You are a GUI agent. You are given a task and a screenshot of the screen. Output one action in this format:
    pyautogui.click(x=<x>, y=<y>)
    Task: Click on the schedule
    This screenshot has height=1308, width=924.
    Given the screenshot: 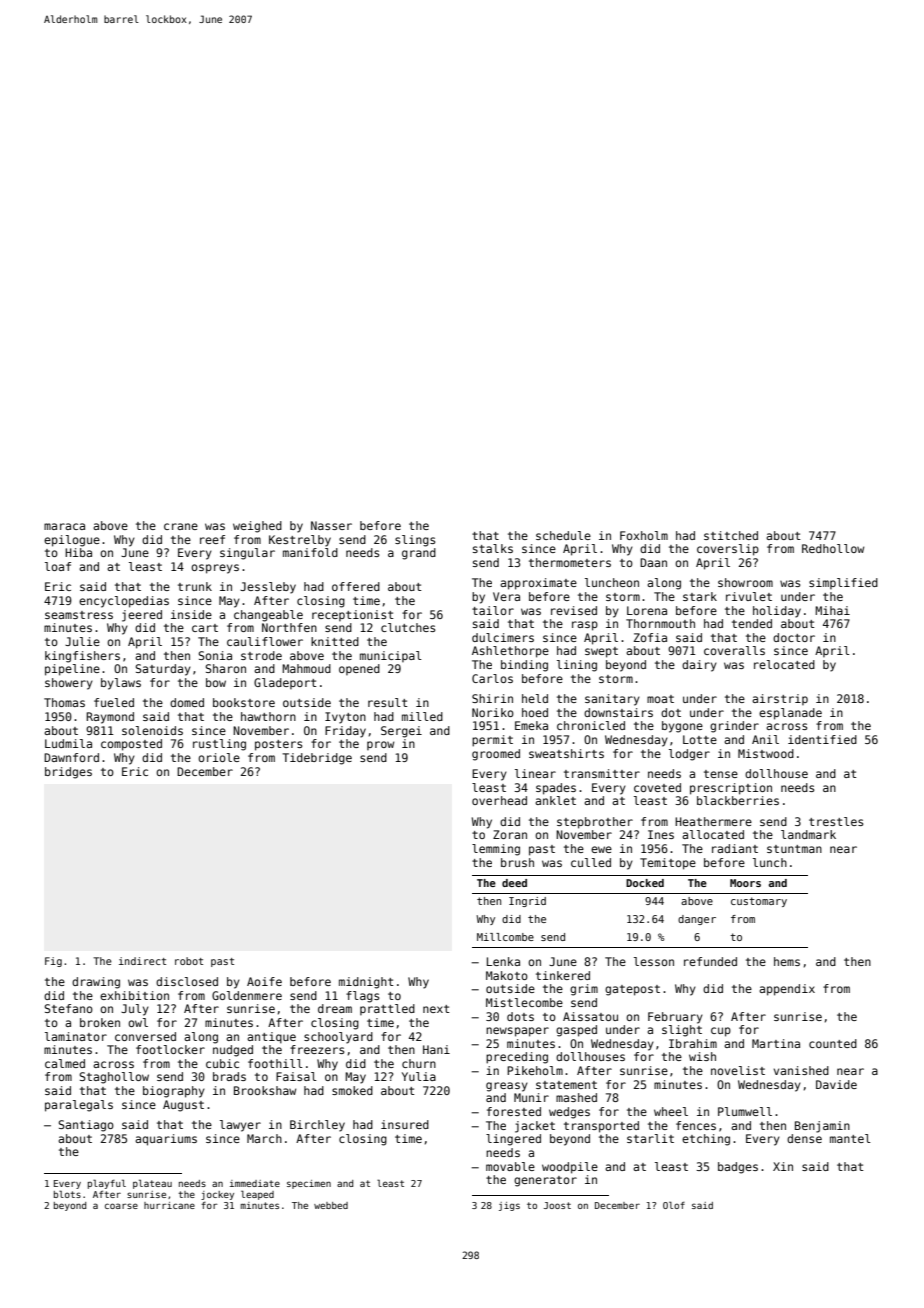 What is the action you would take?
    pyautogui.click(x=563, y=535)
